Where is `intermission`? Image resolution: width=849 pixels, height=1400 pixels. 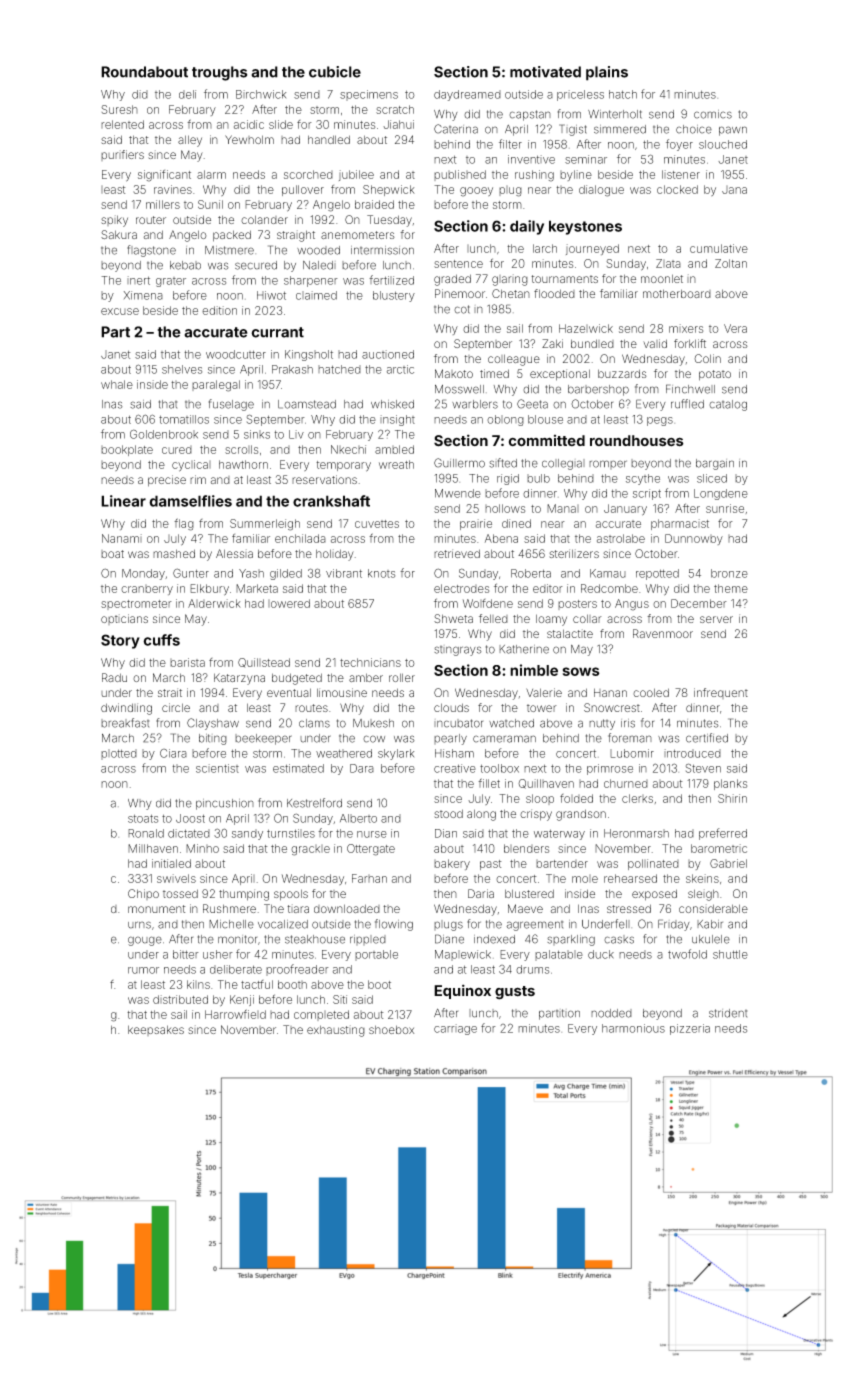
intermission is located at coordinates (382, 250).
